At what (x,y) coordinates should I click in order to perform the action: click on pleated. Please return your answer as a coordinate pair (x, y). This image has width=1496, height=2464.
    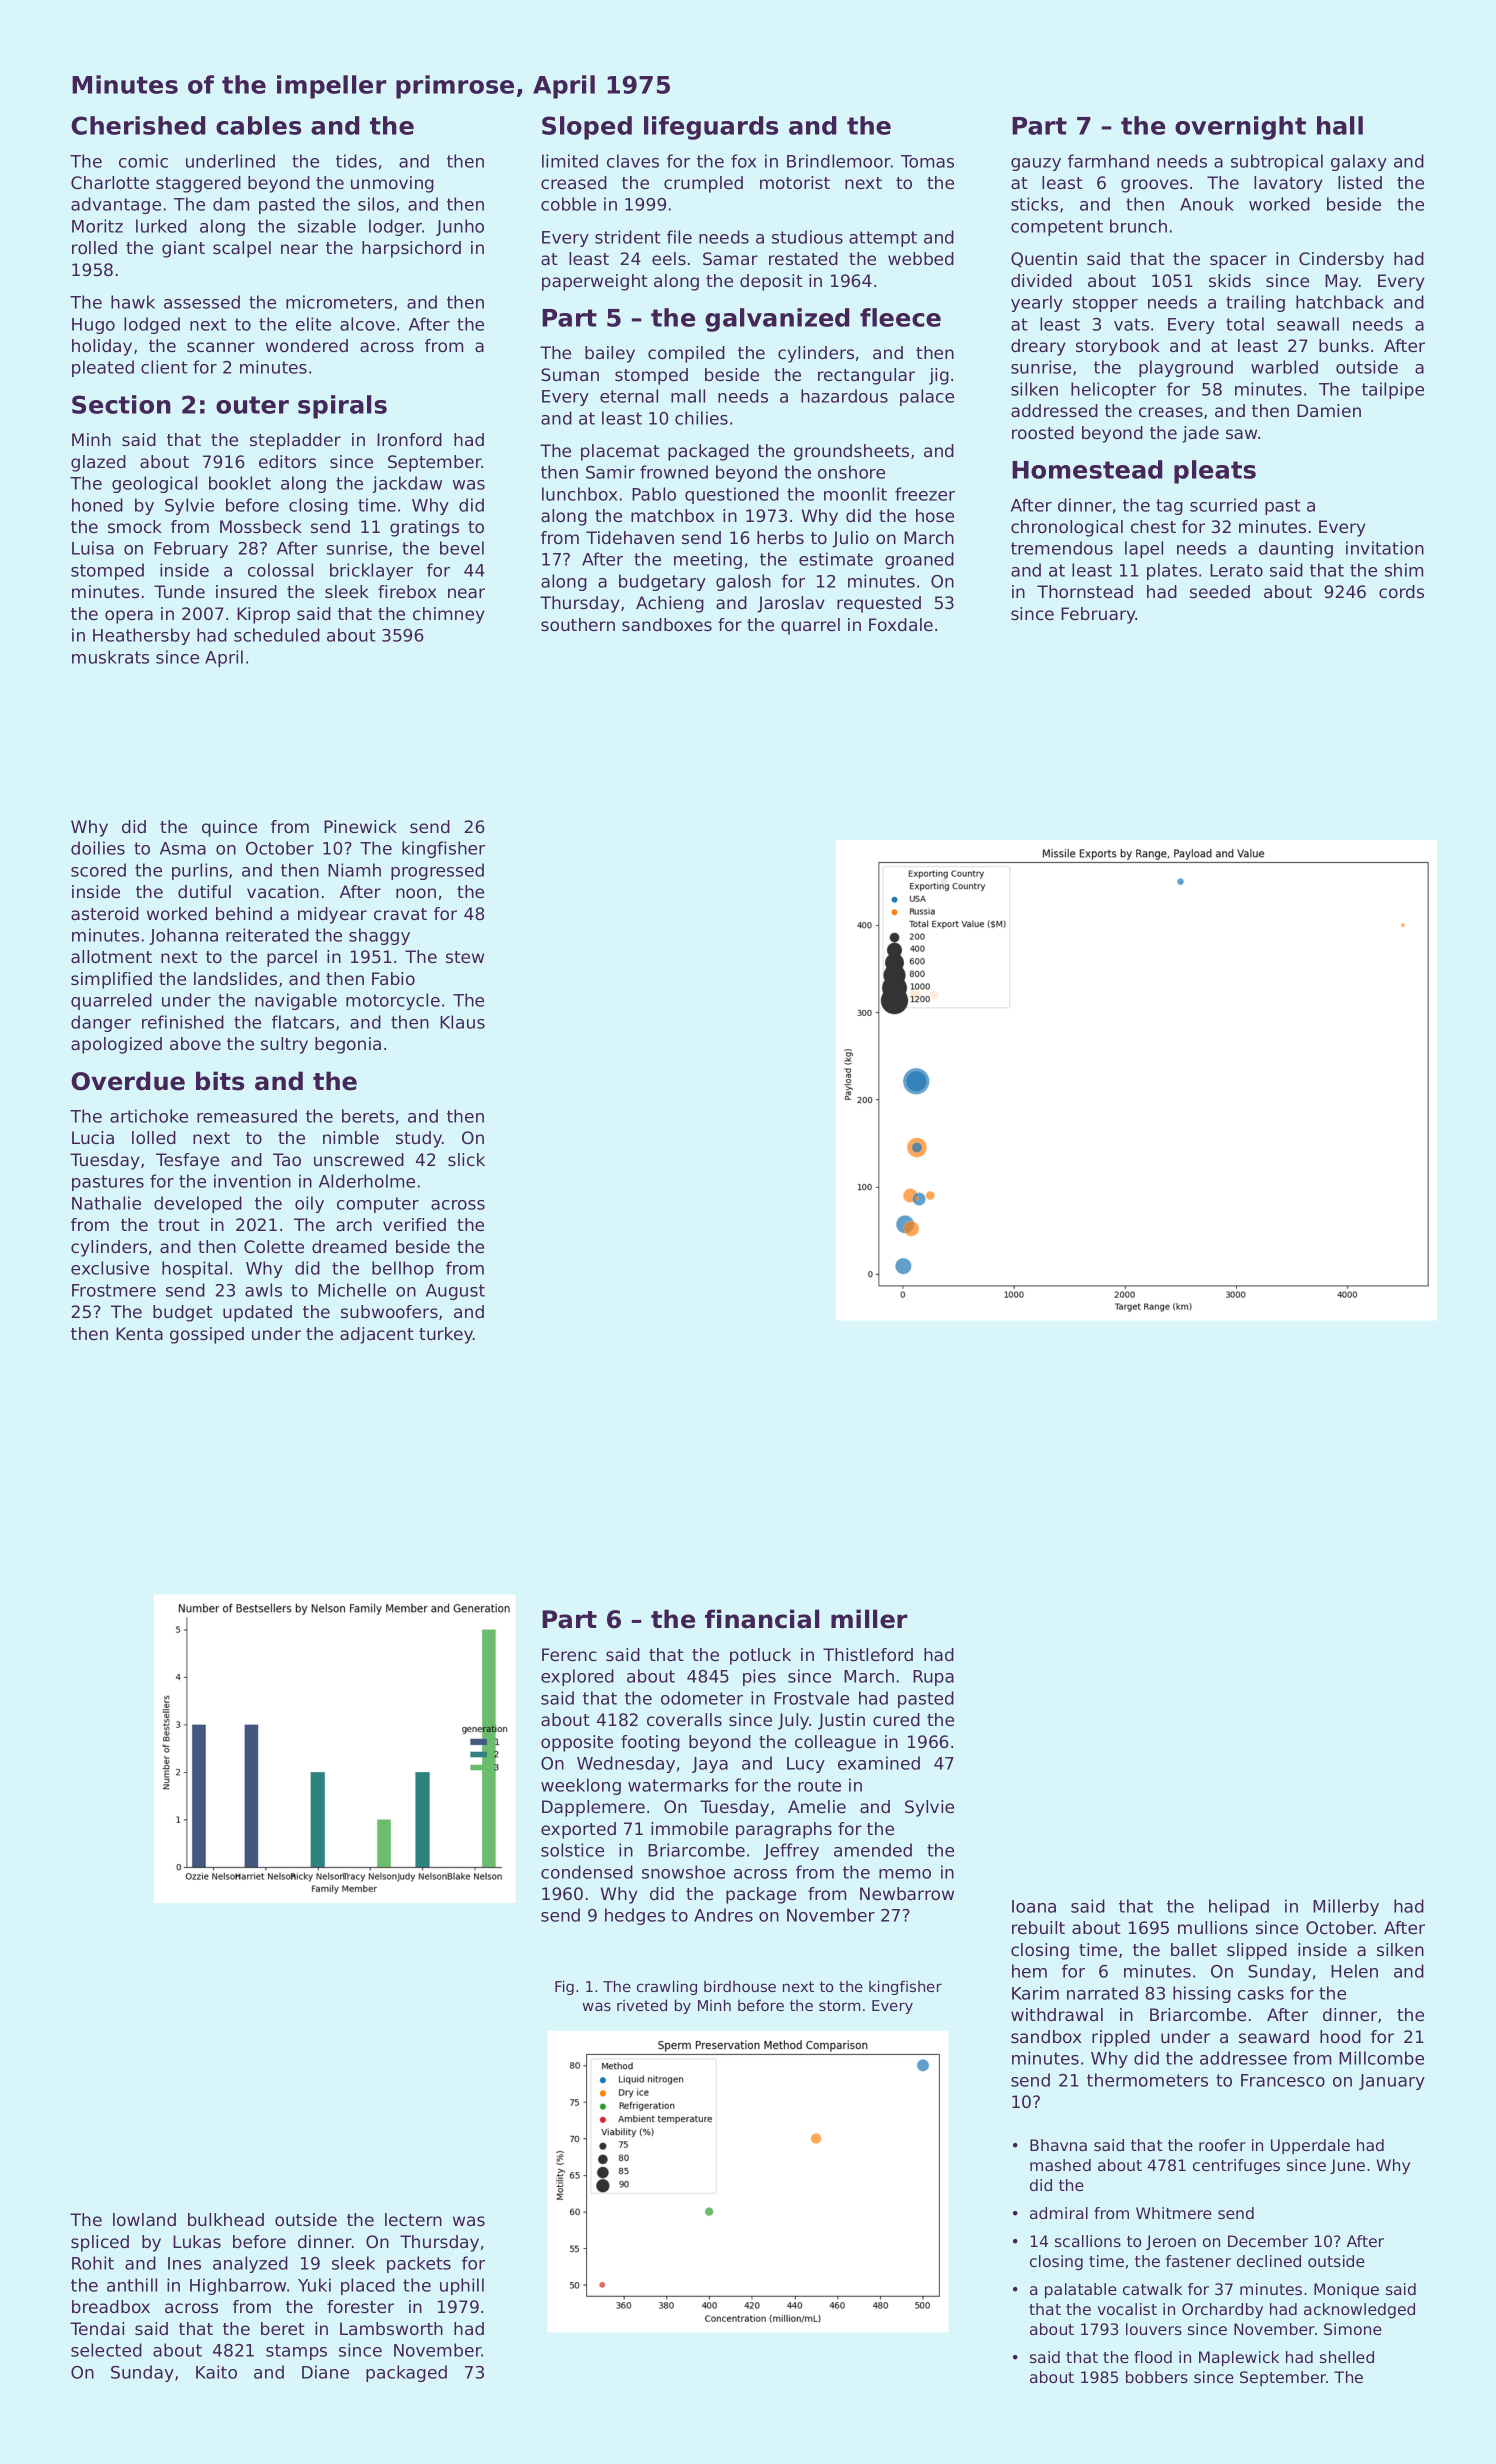
    Looking at the image, I should click on (103, 368).
